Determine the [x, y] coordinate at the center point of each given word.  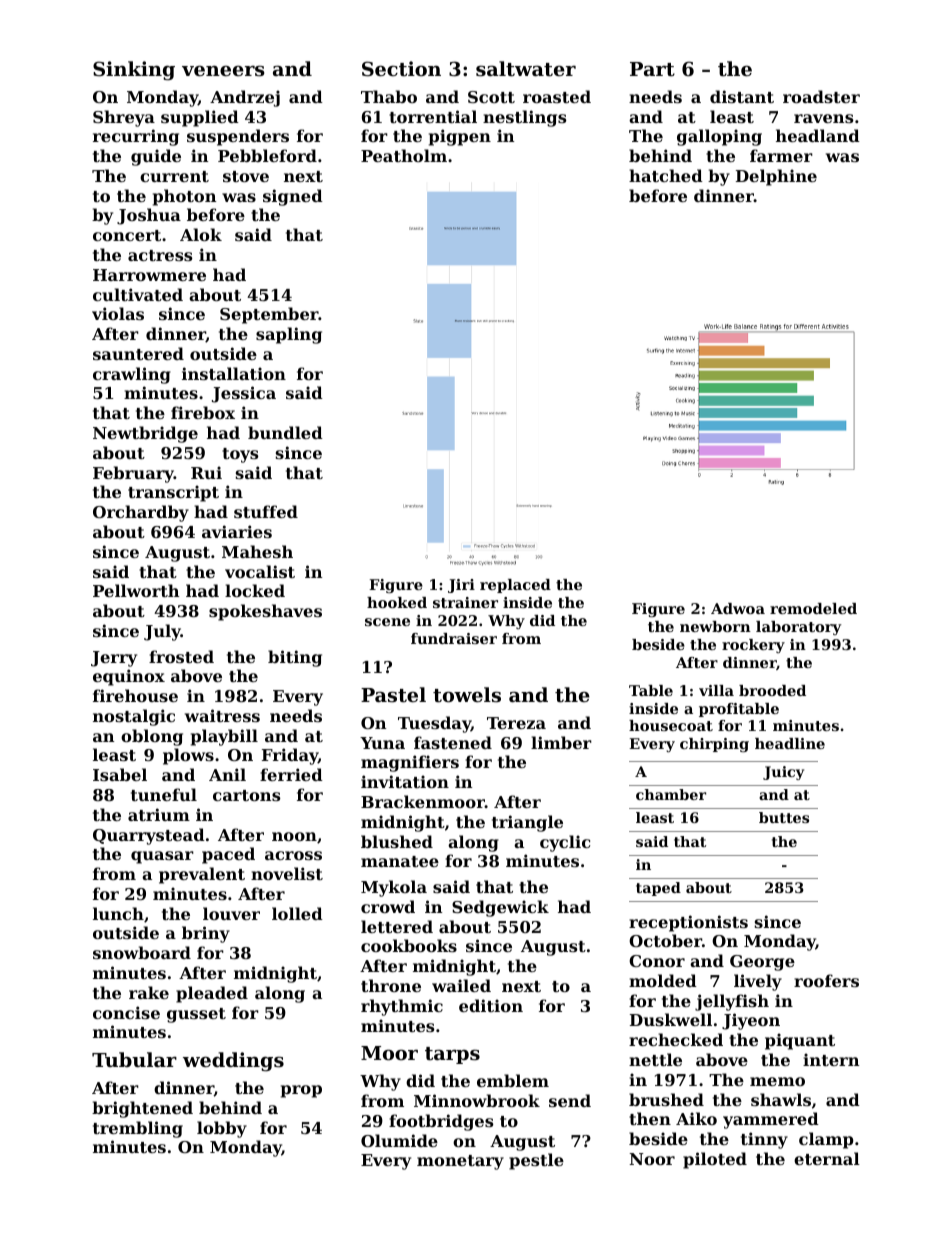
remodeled [813, 608]
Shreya [124, 118]
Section [401, 68]
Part [652, 69]
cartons [246, 795]
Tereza [516, 723]
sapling [289, 335]
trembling [138, 1129]
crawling [132, 375]
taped [658, 889]
